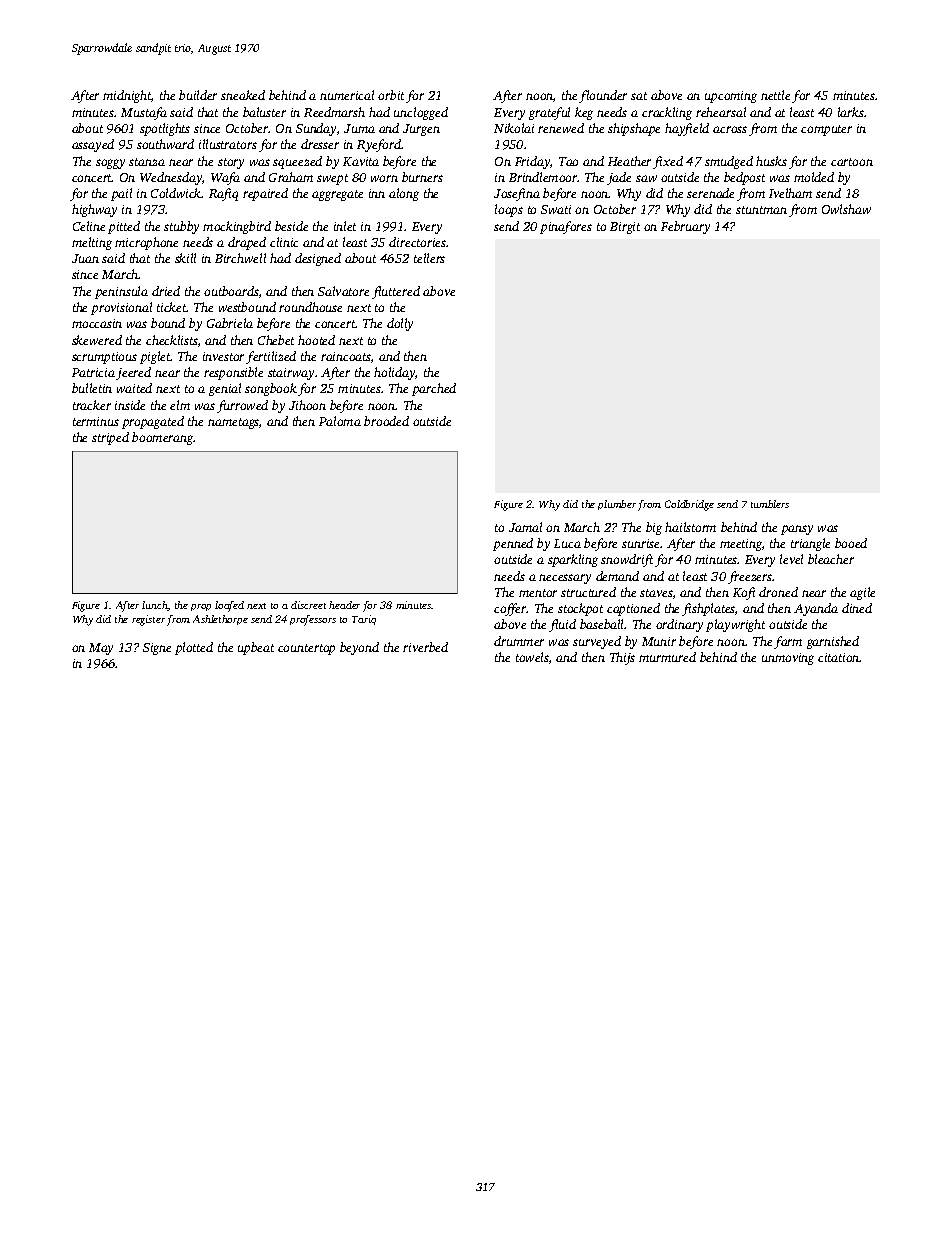 Image resolution: width=952 pixels, height=1233 pixels. I want to click on terminus, so click(96, 421).
